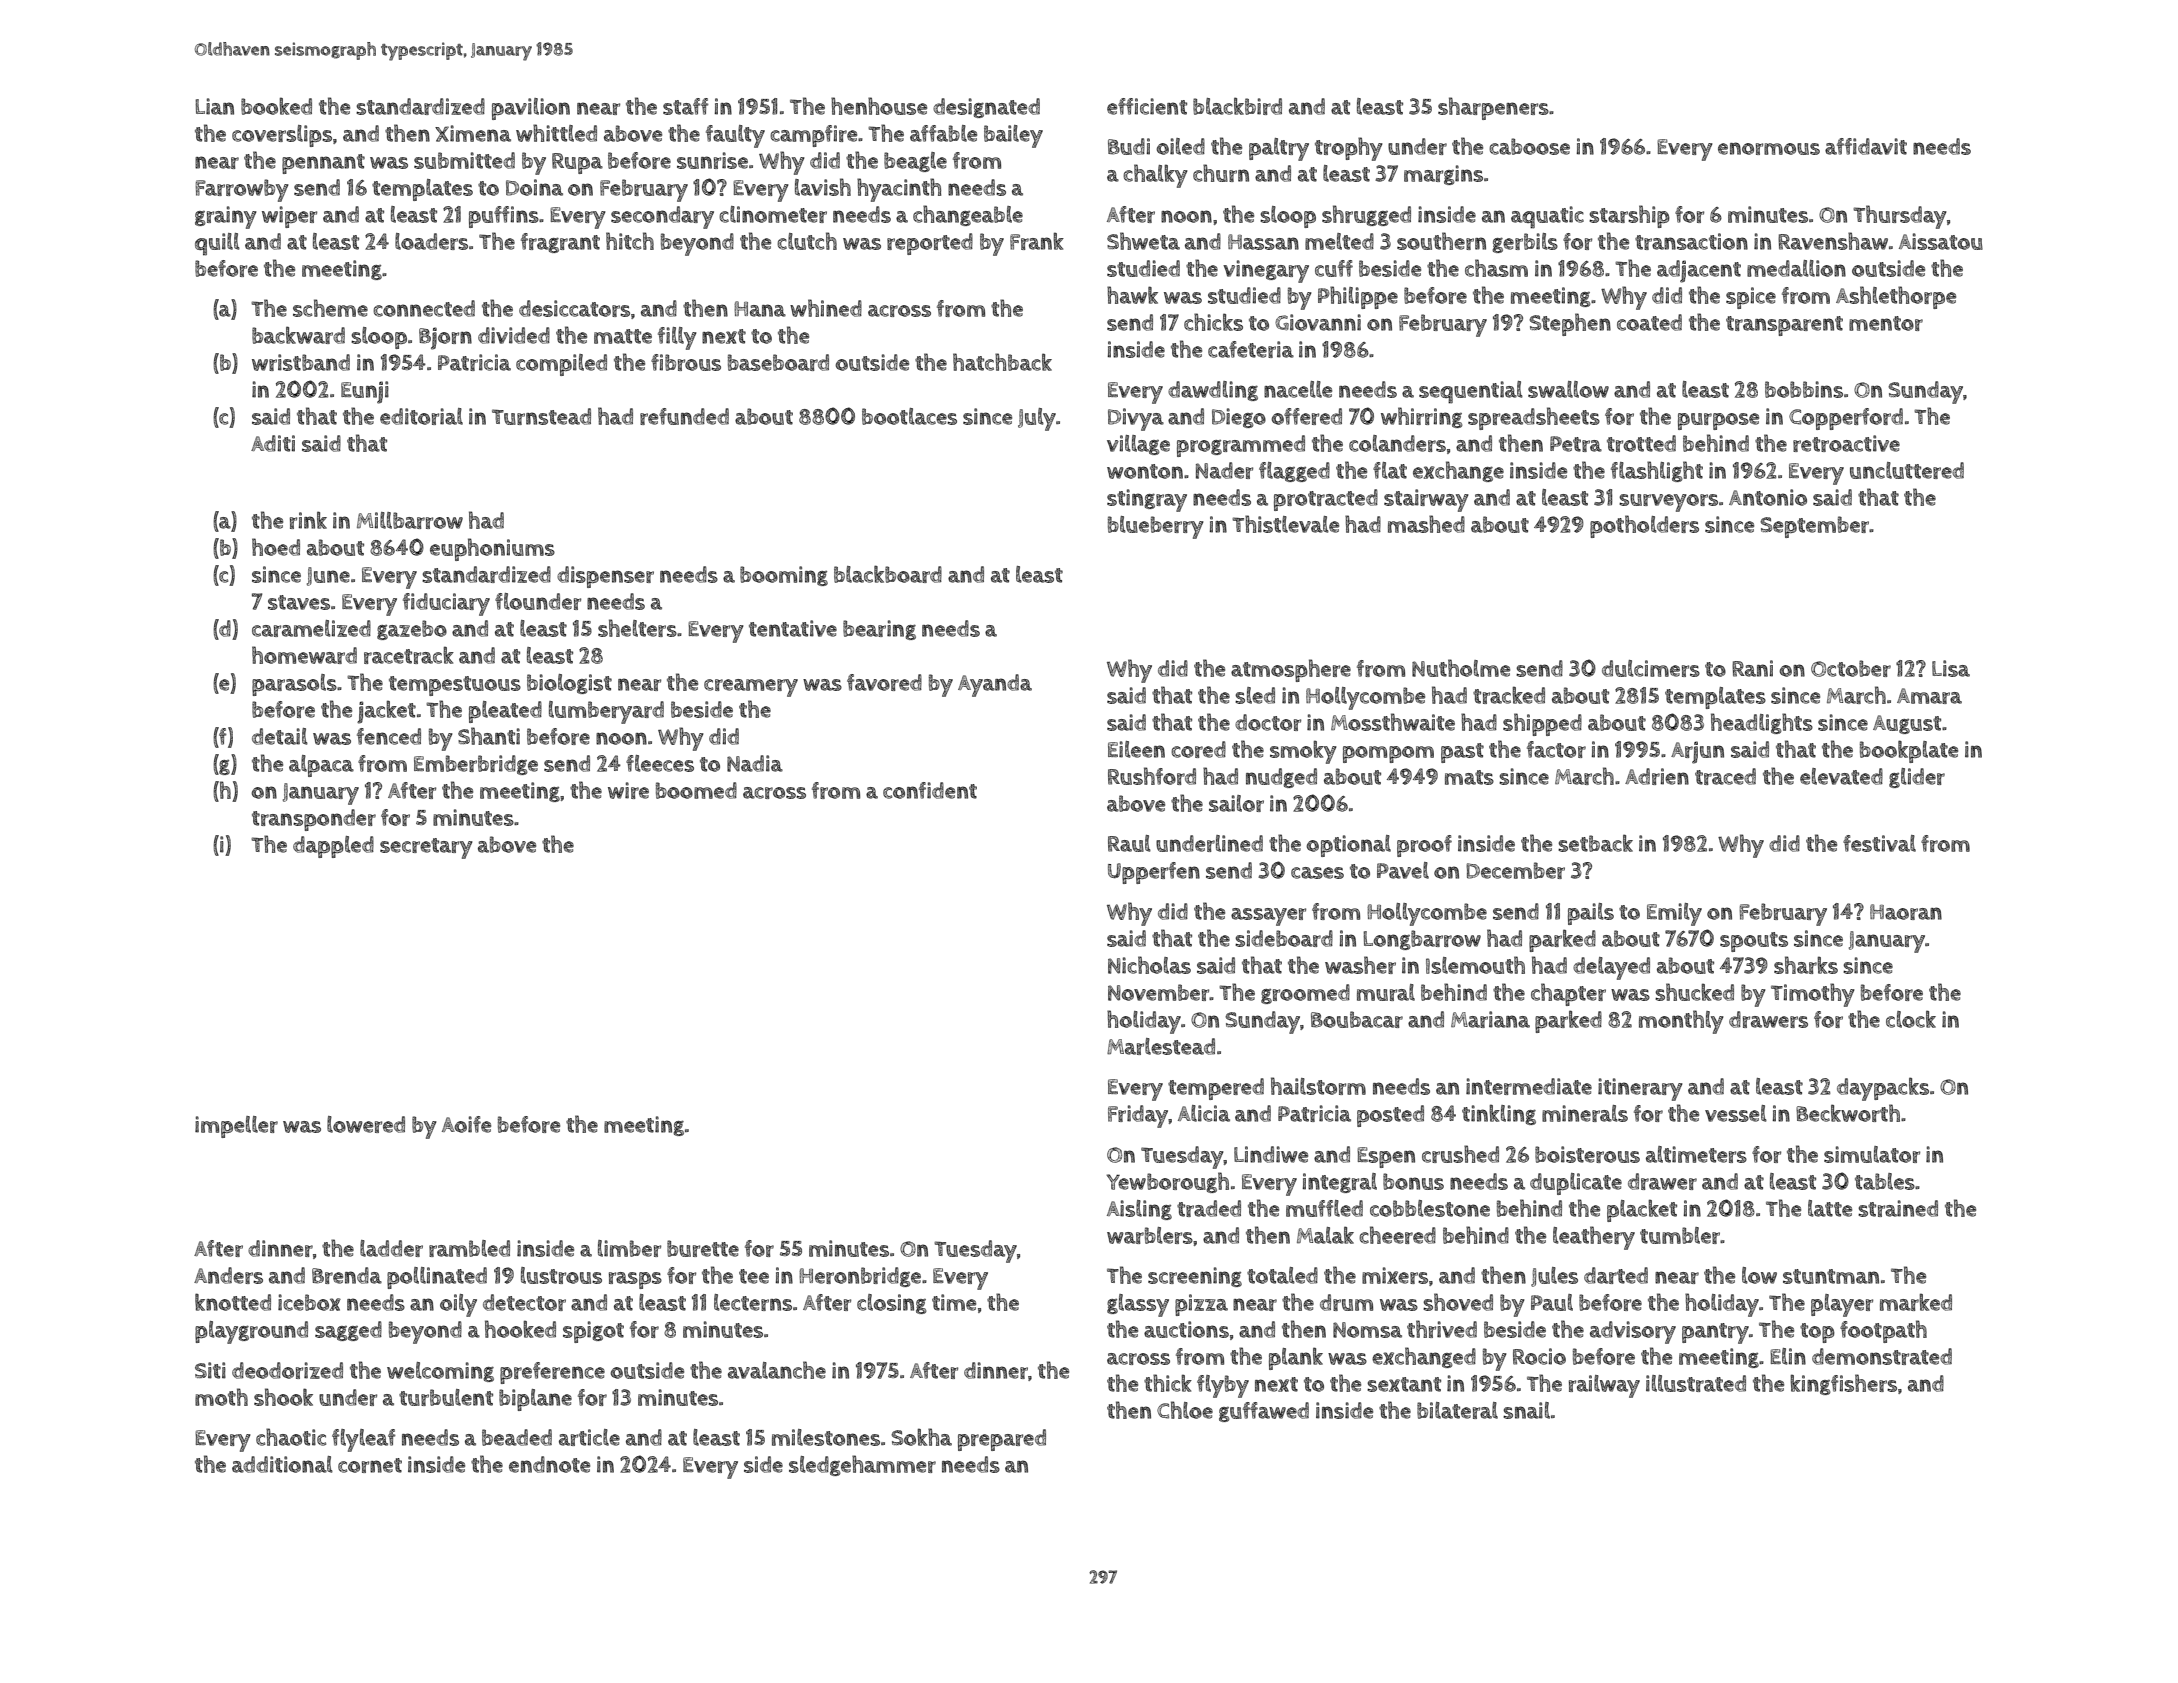 This page has width=2178, height=1683. What do you see at coordinates (1002, 1440) in the page?
I see `prepared` at bounding box center [1002, 1440].
